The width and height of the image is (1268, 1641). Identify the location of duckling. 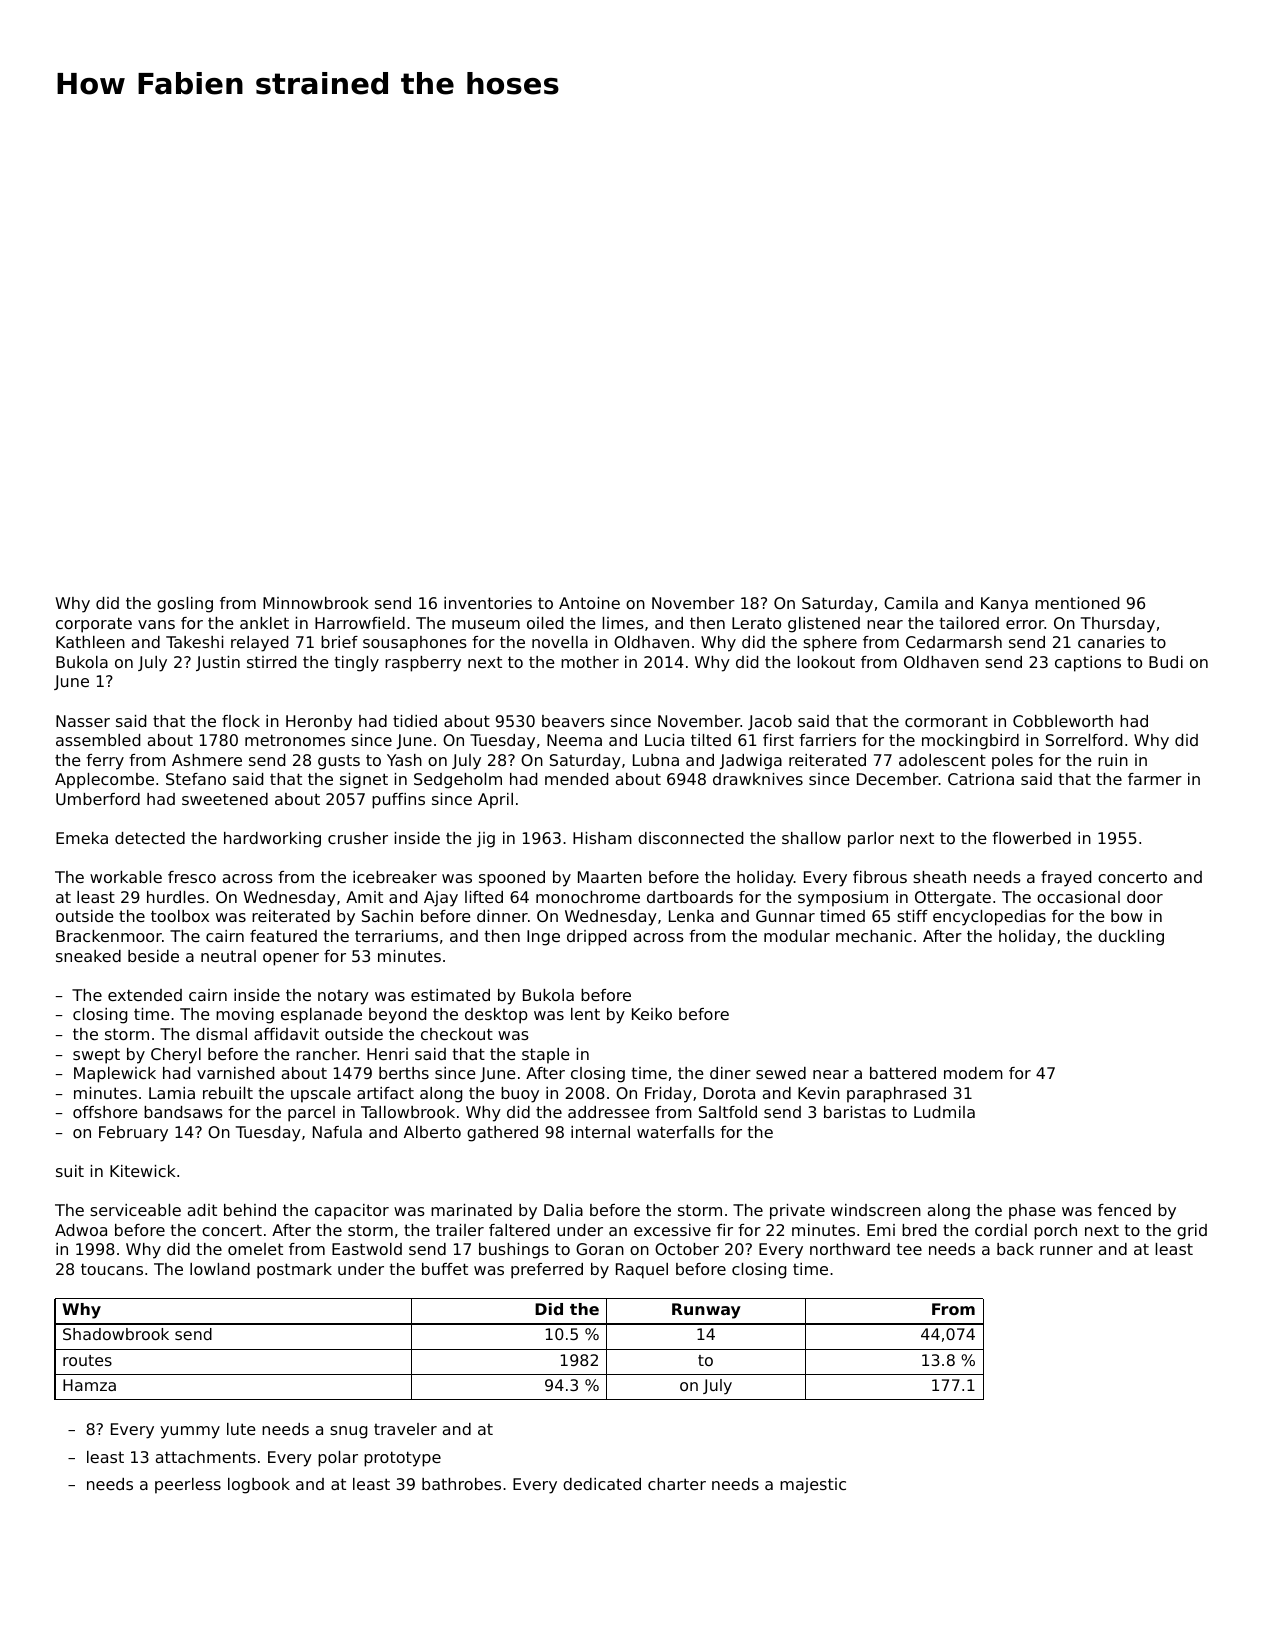
(1131, 938).
